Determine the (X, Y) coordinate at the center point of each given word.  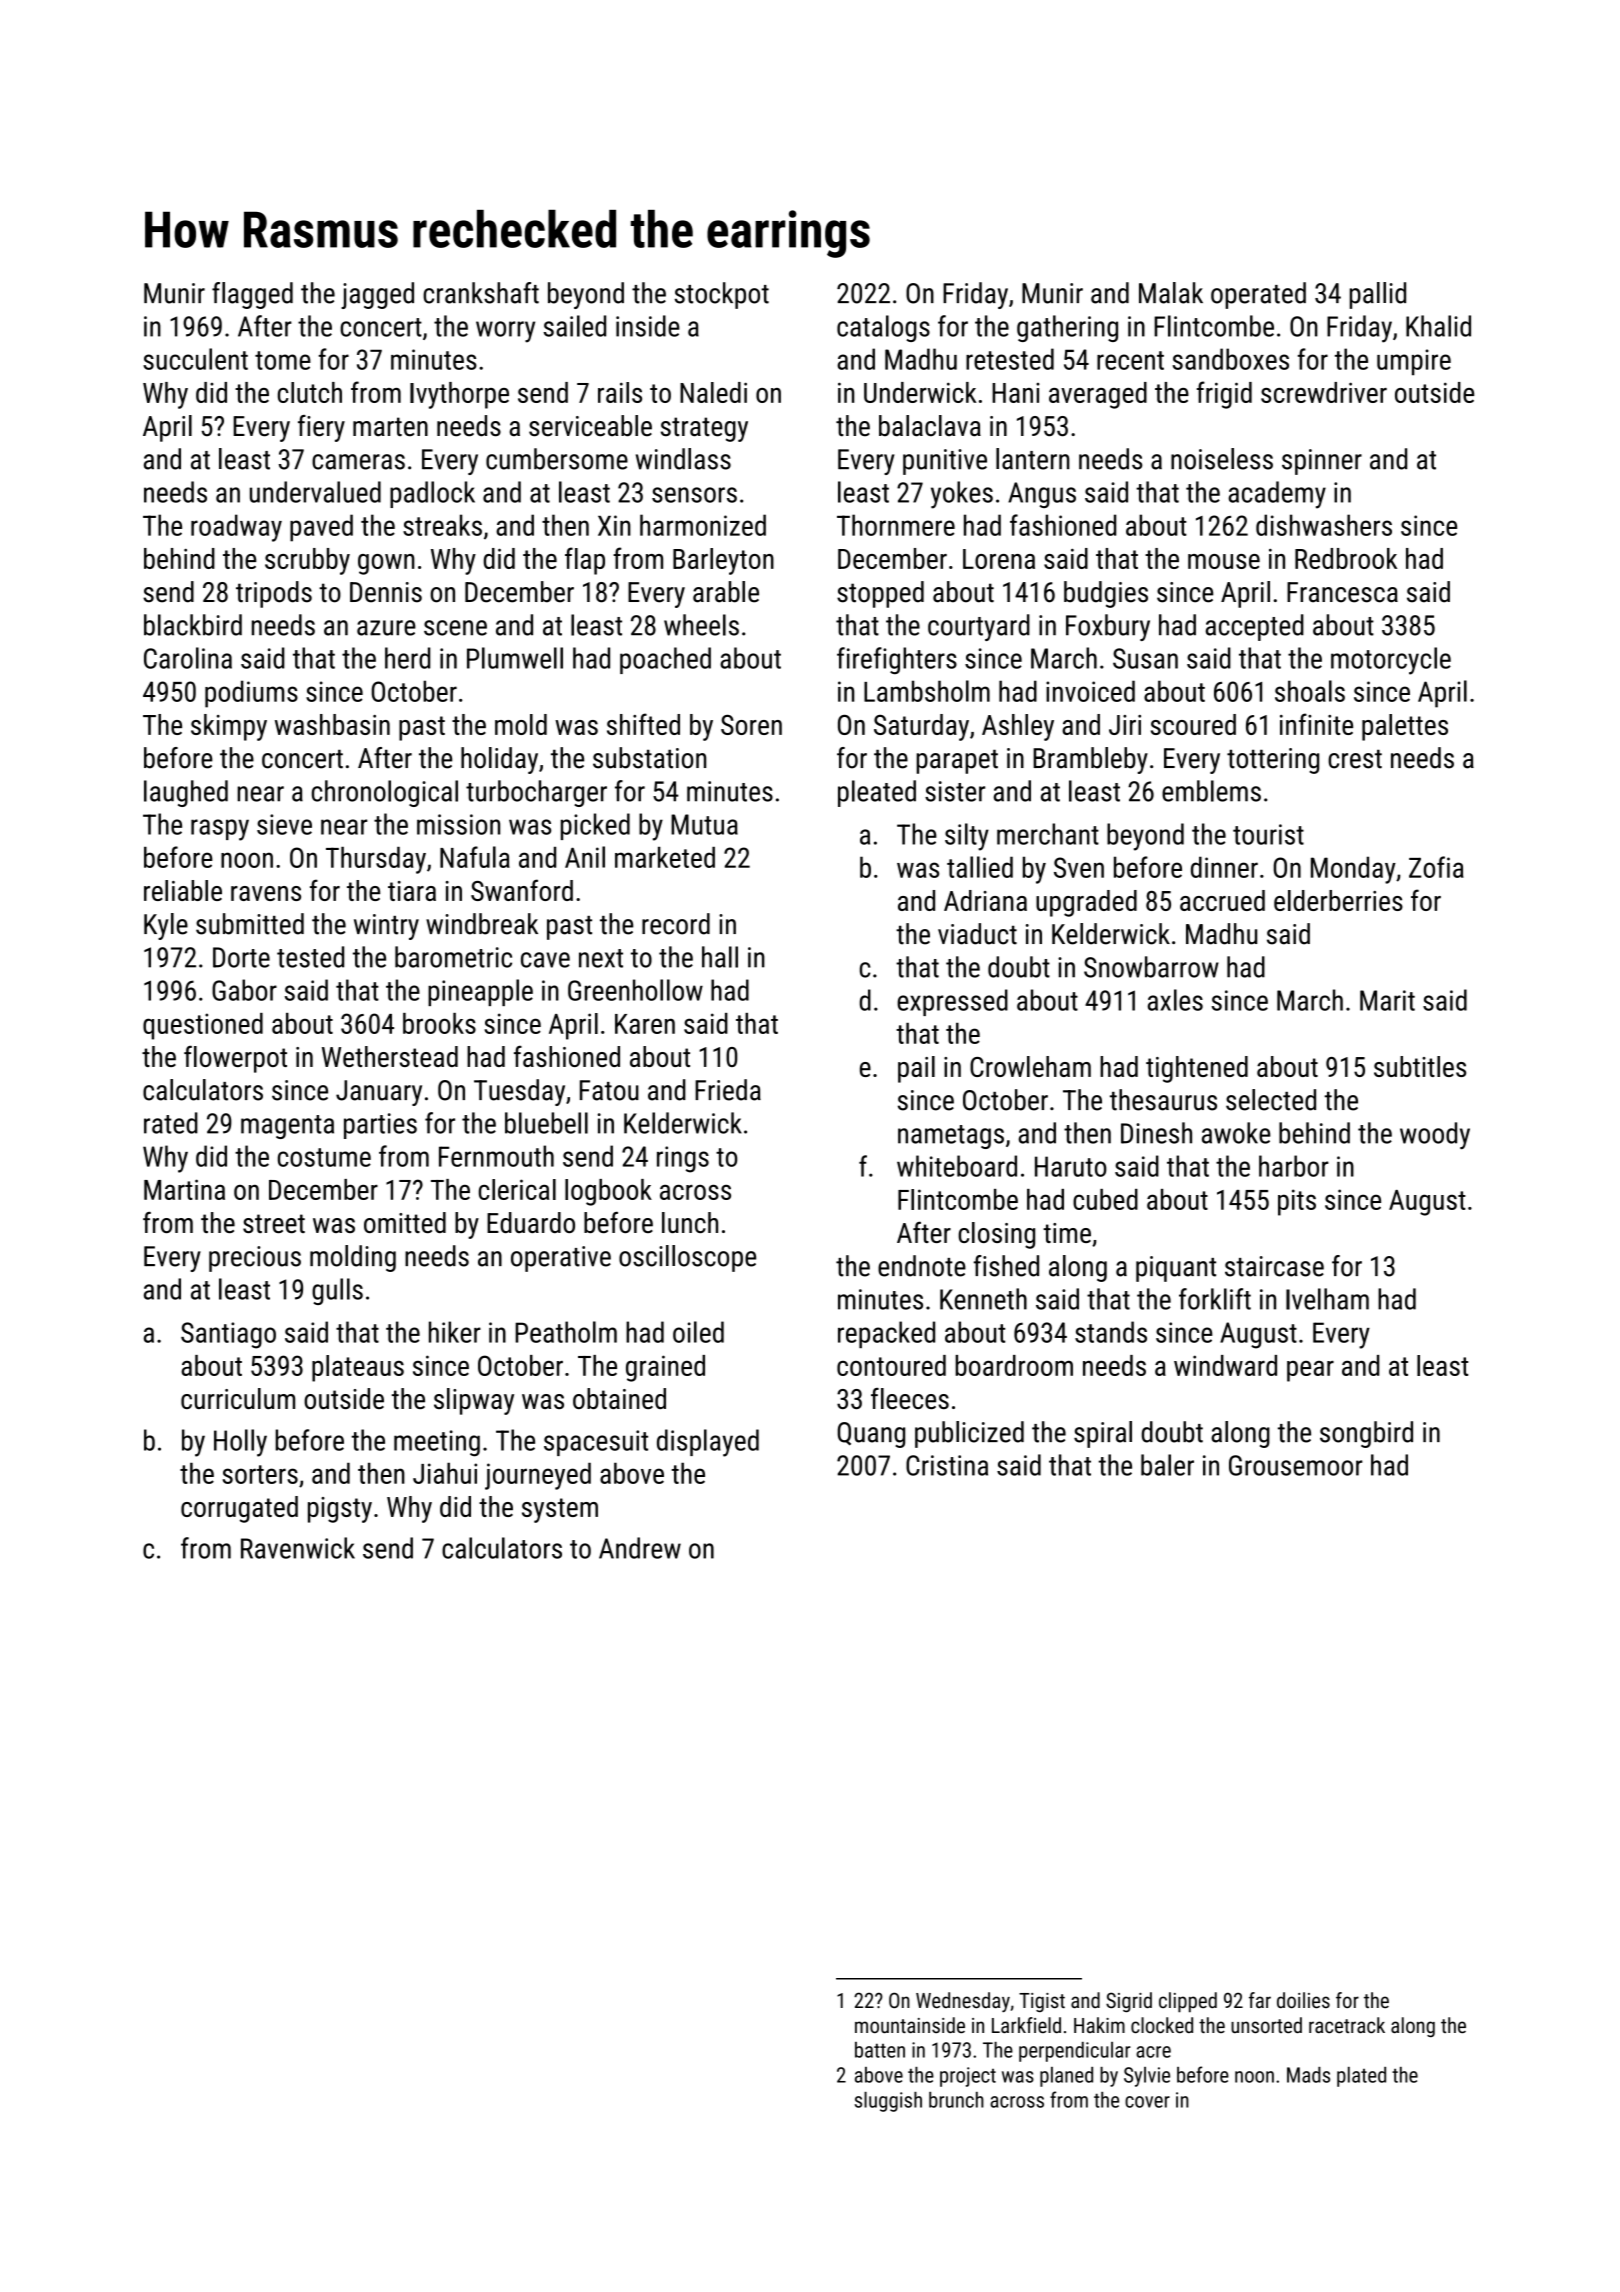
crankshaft (481, 293)
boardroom (1014, 1365)
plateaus (358, 1368)
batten (880, 2050)
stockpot (721, 295)
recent (1130, 360)
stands (1111, 1332)
